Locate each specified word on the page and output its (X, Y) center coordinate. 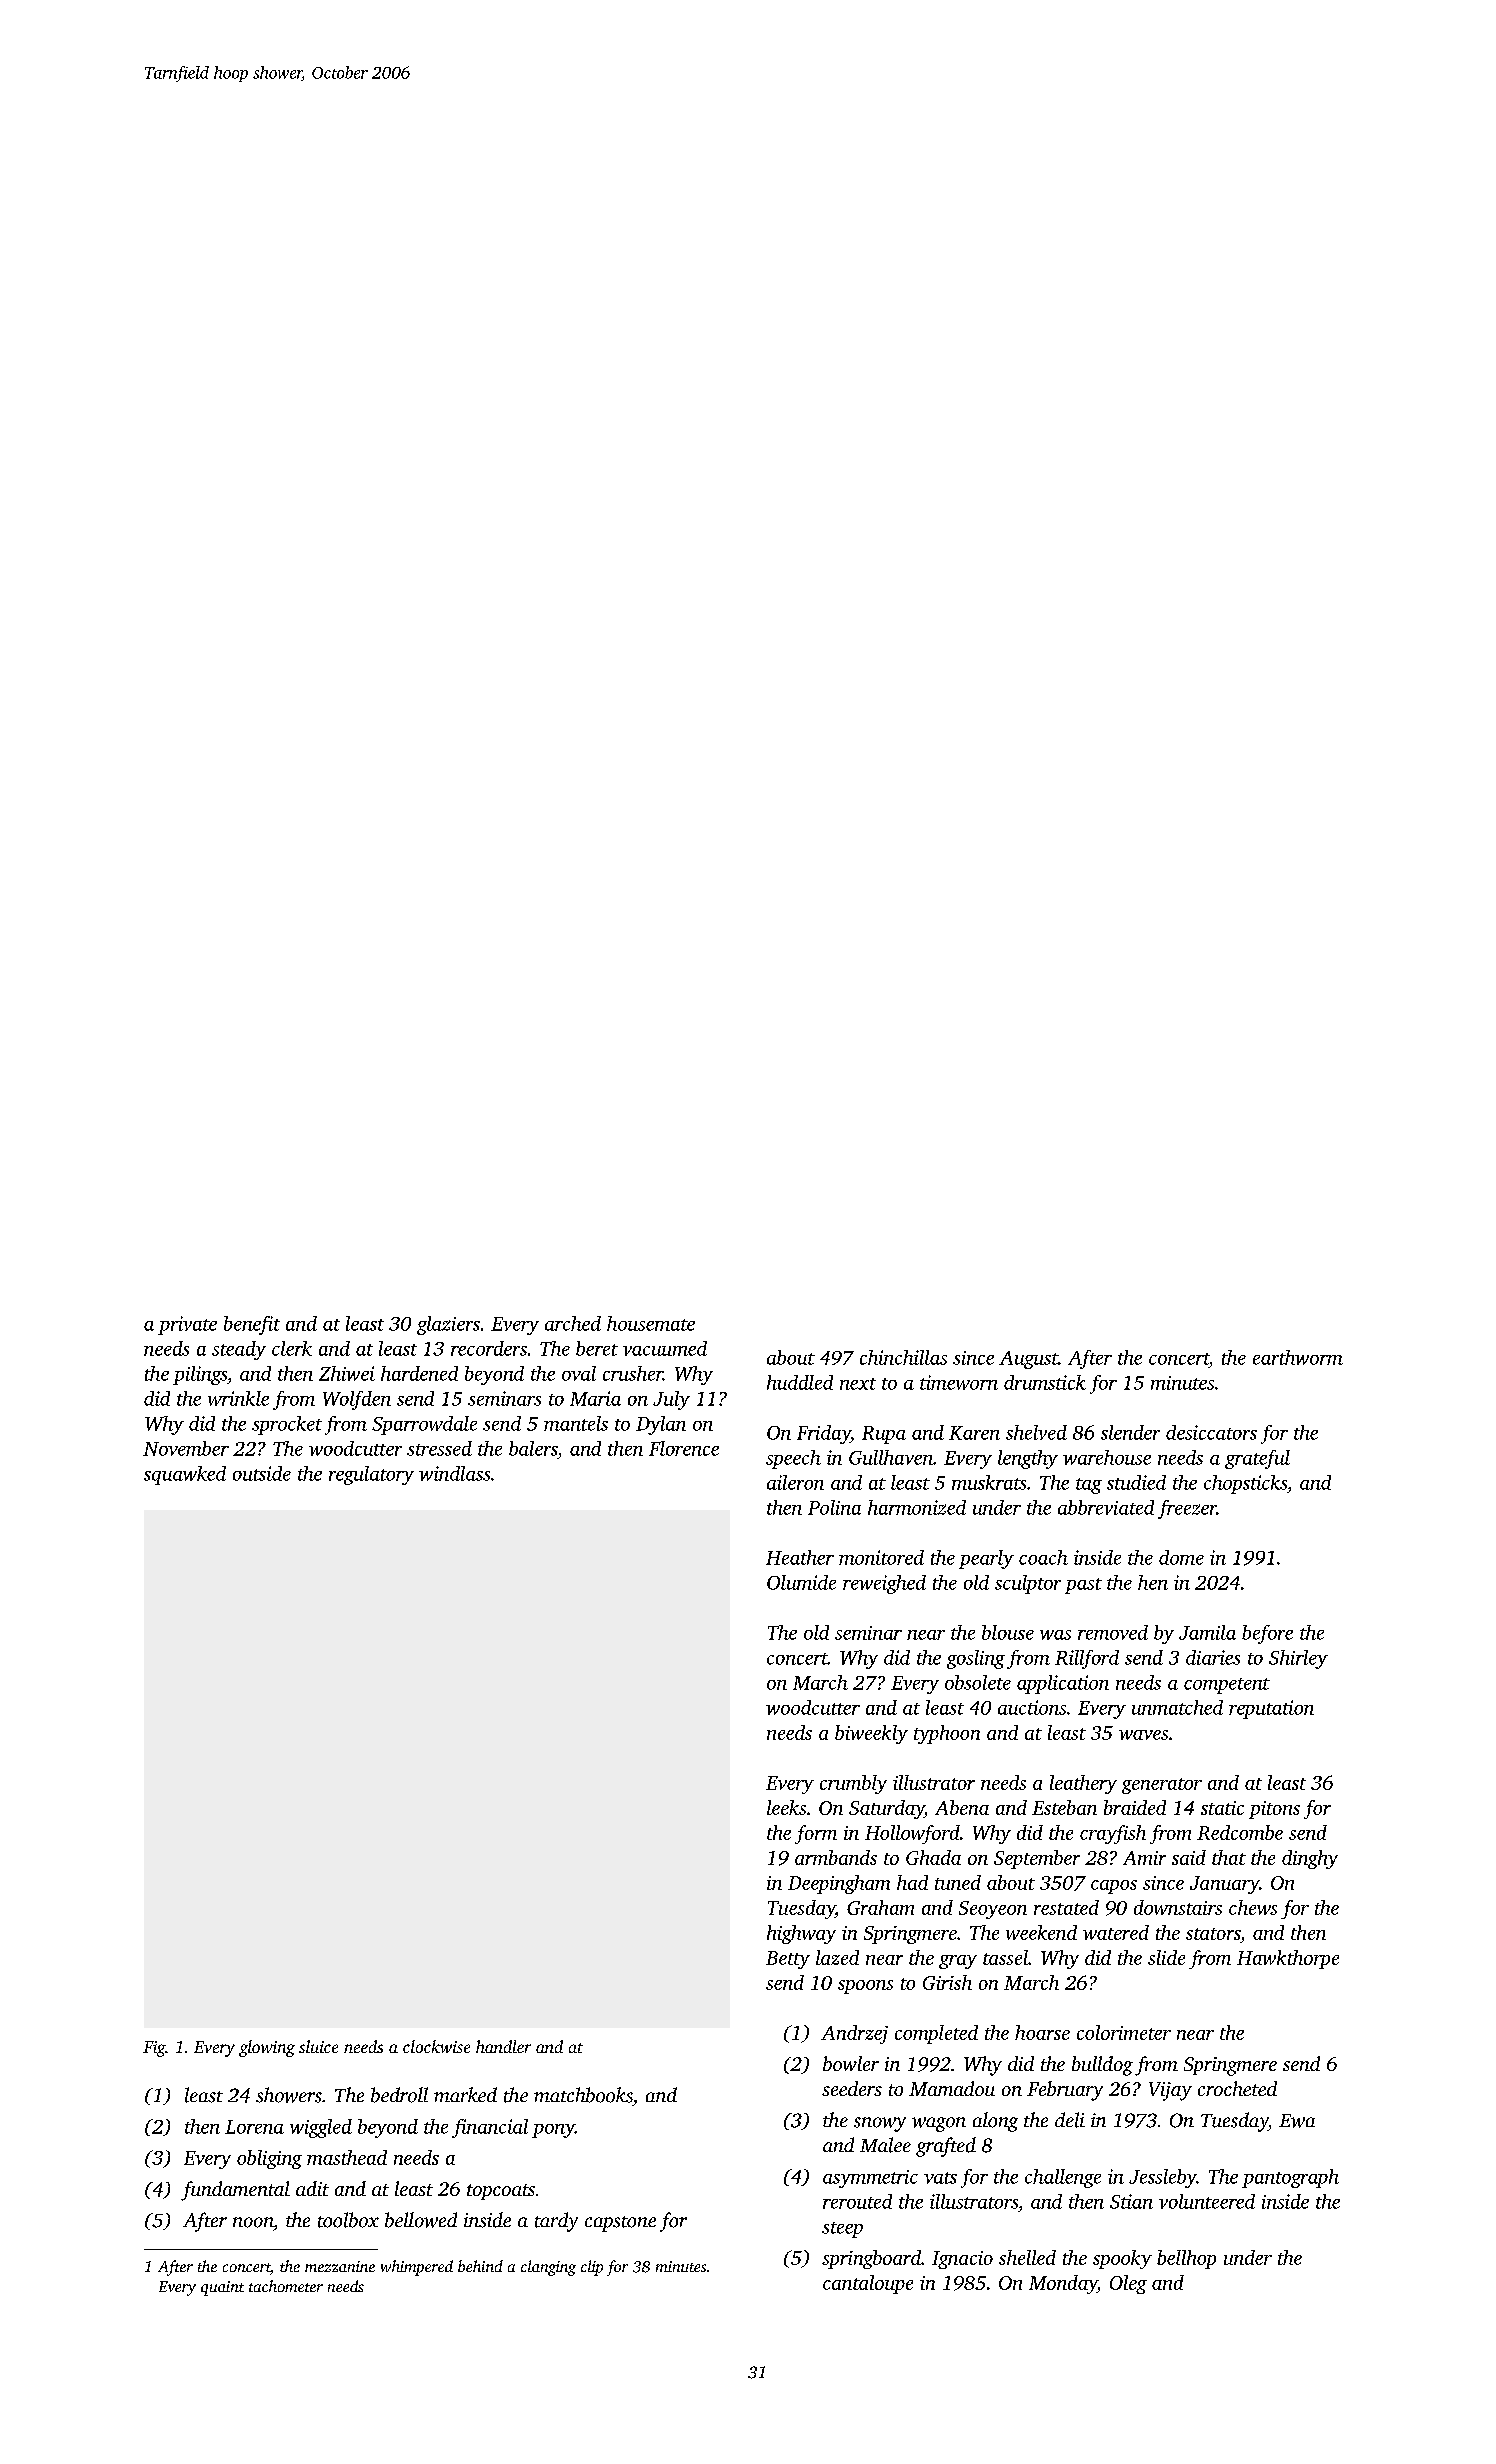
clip (592, 2268)
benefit (252, 1325)
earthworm (1298, 1357)
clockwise (436, 2046)
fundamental (235, 2191)
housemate (651, 1323)
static (1222, 1808)
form (816, 1834)
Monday (1063, 2284)
